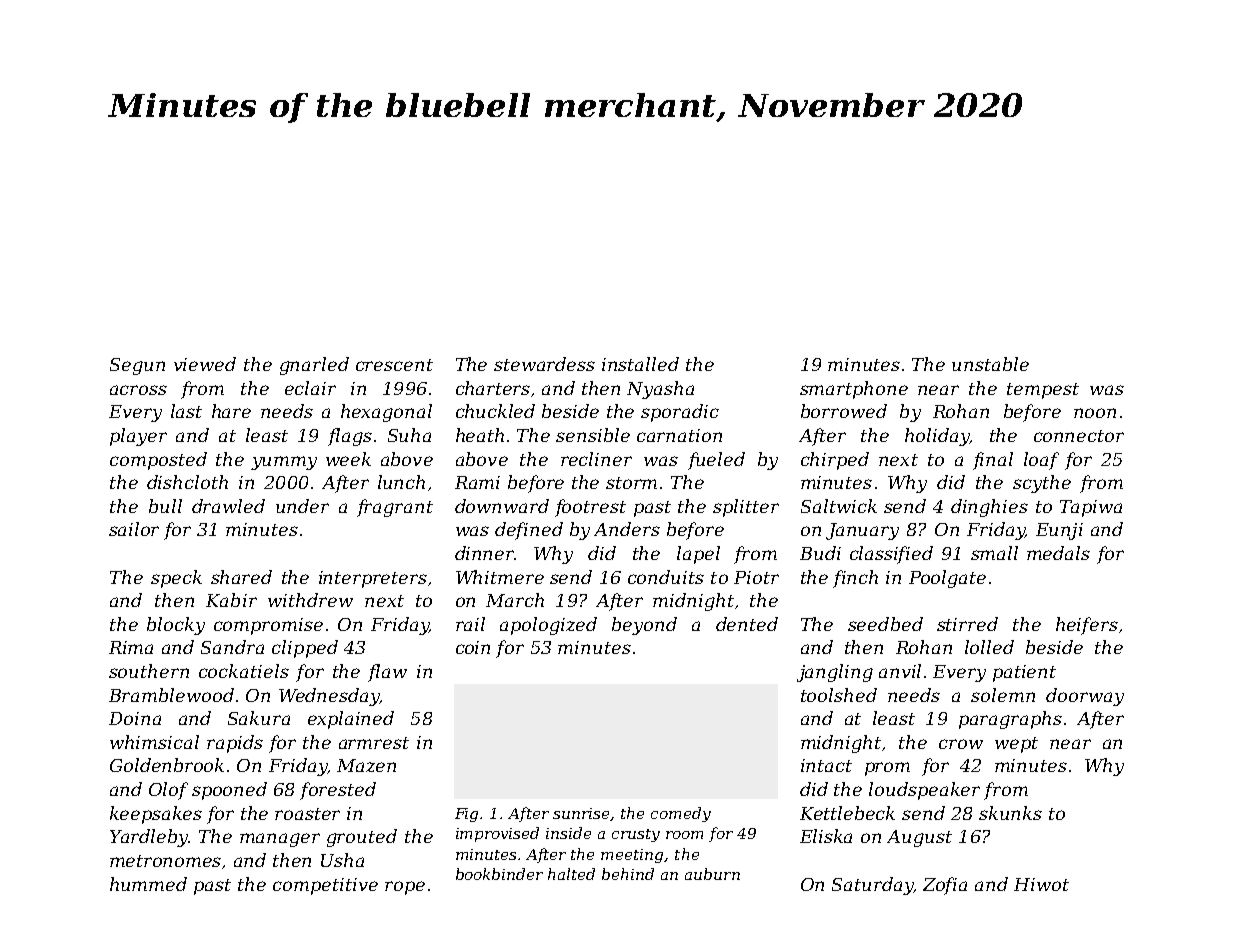  What do you see at coordinates (990, 364) in the screenshot?
I see `unstable` at bounding box center [990, 364].
